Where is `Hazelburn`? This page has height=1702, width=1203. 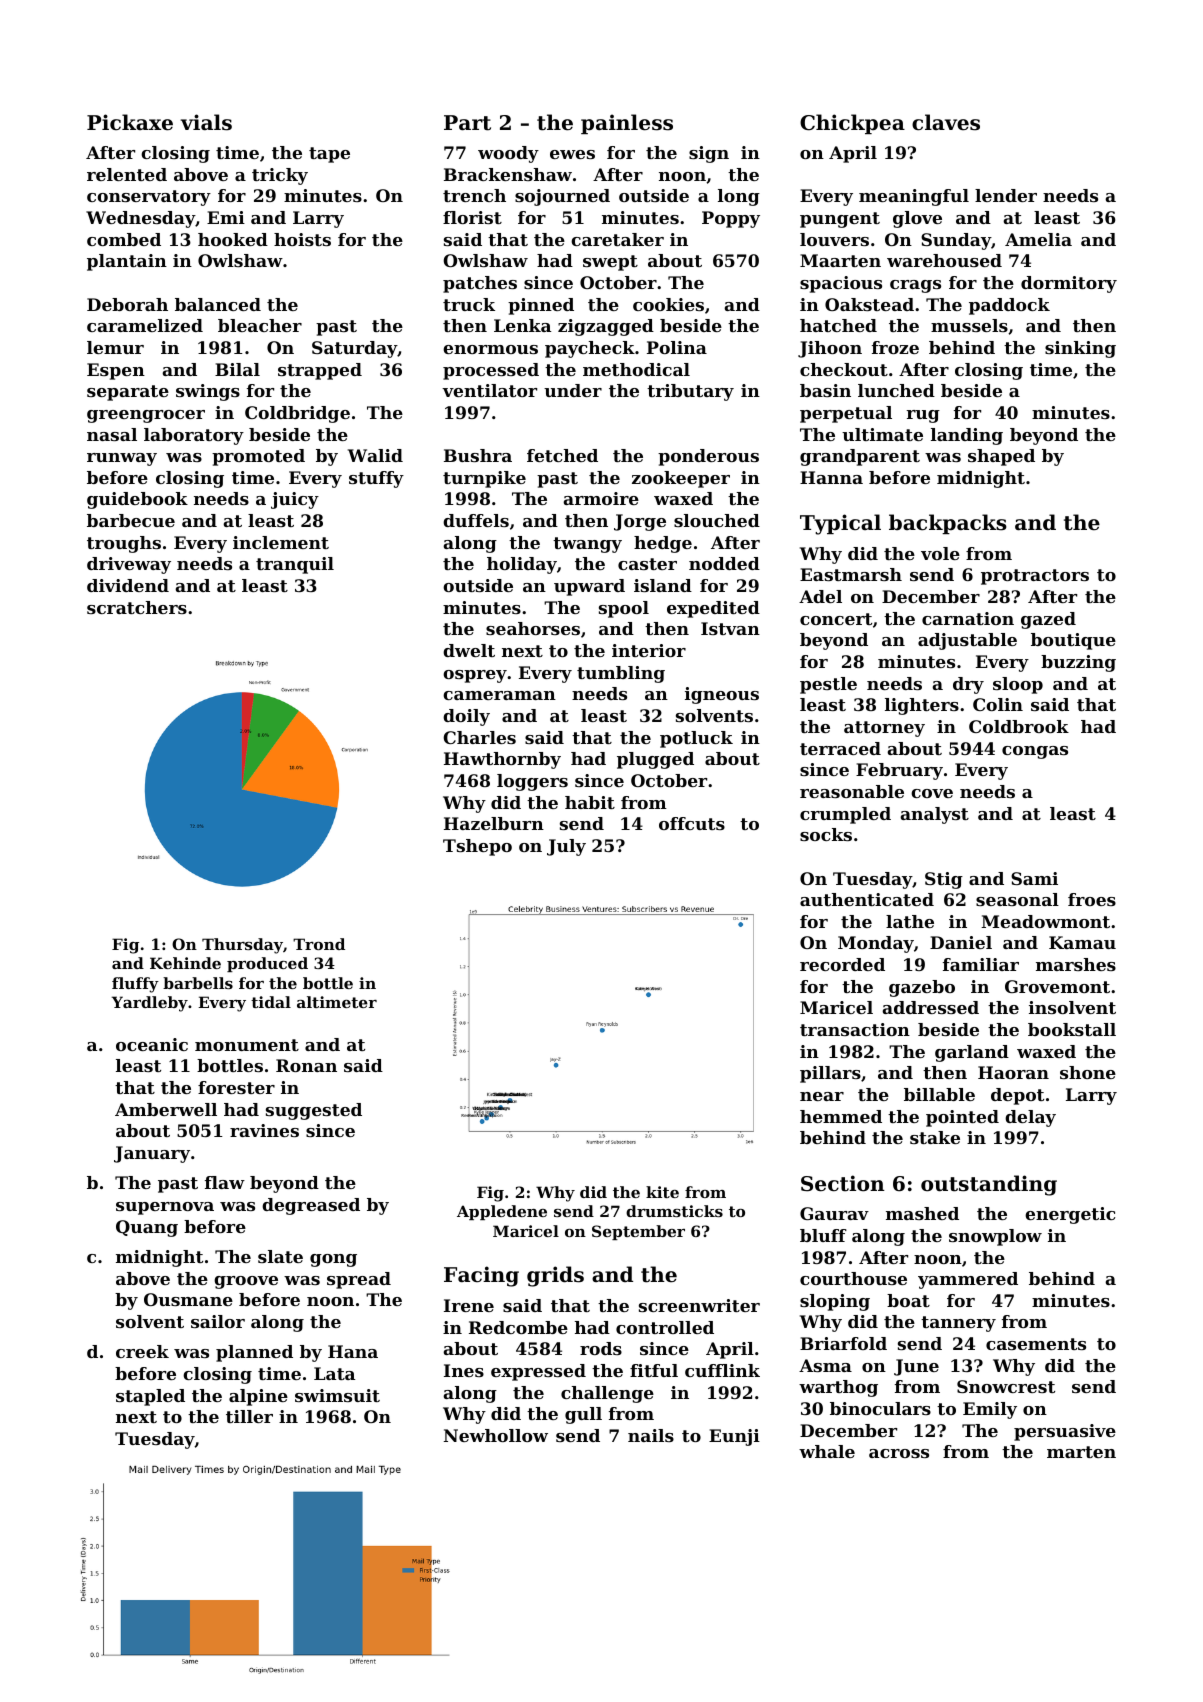 Hazelburn is located at coordinates (494, 823).
